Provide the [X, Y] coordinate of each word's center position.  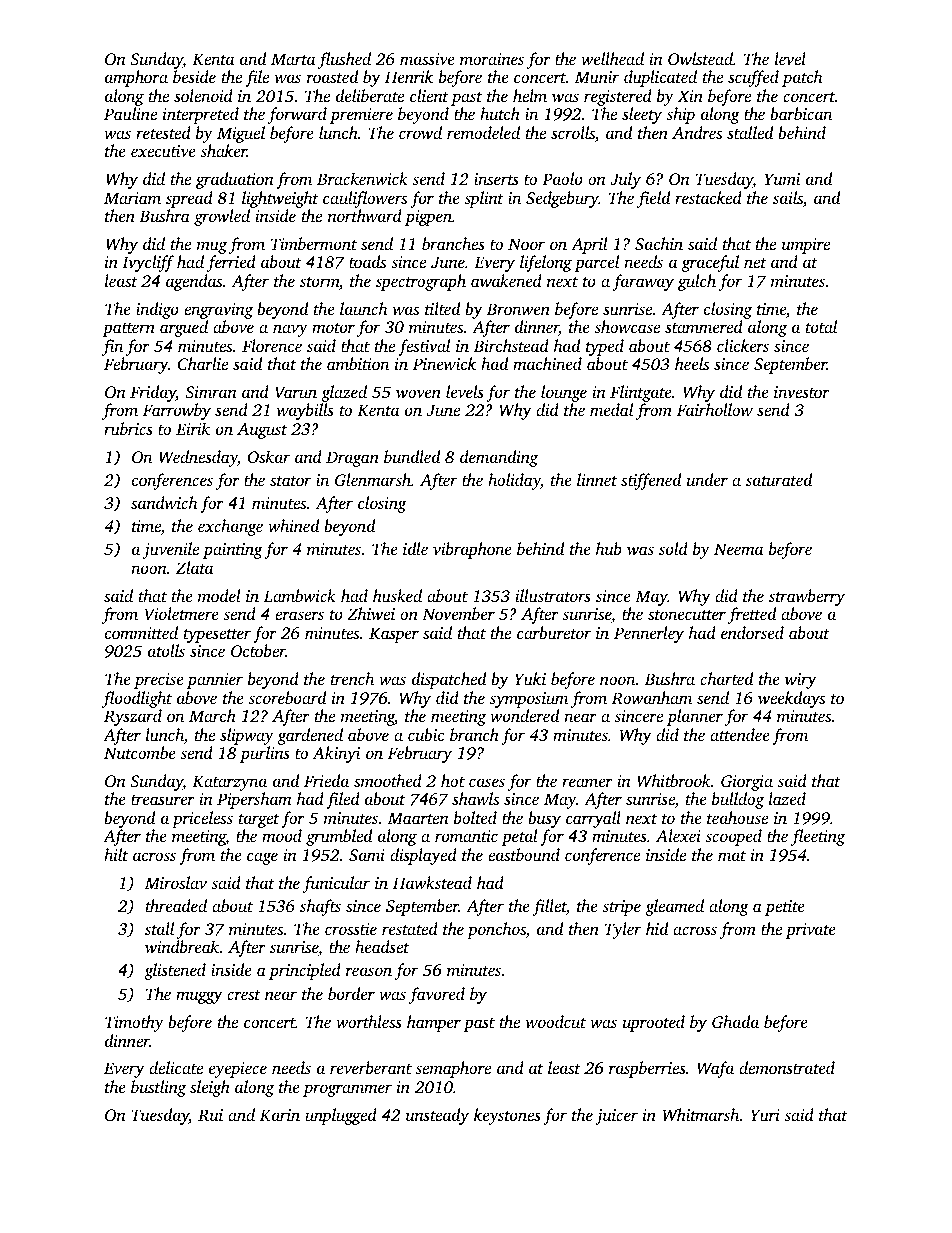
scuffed [753, 78]
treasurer [163, 800]
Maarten [418, 818]
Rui [210, 1115]
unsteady [437, 1116]
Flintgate [641, 393]
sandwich [164, 502]
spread [189, 199]
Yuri [765, 1115]
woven [418, 393]
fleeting [818, 837]
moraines [492, 59]
